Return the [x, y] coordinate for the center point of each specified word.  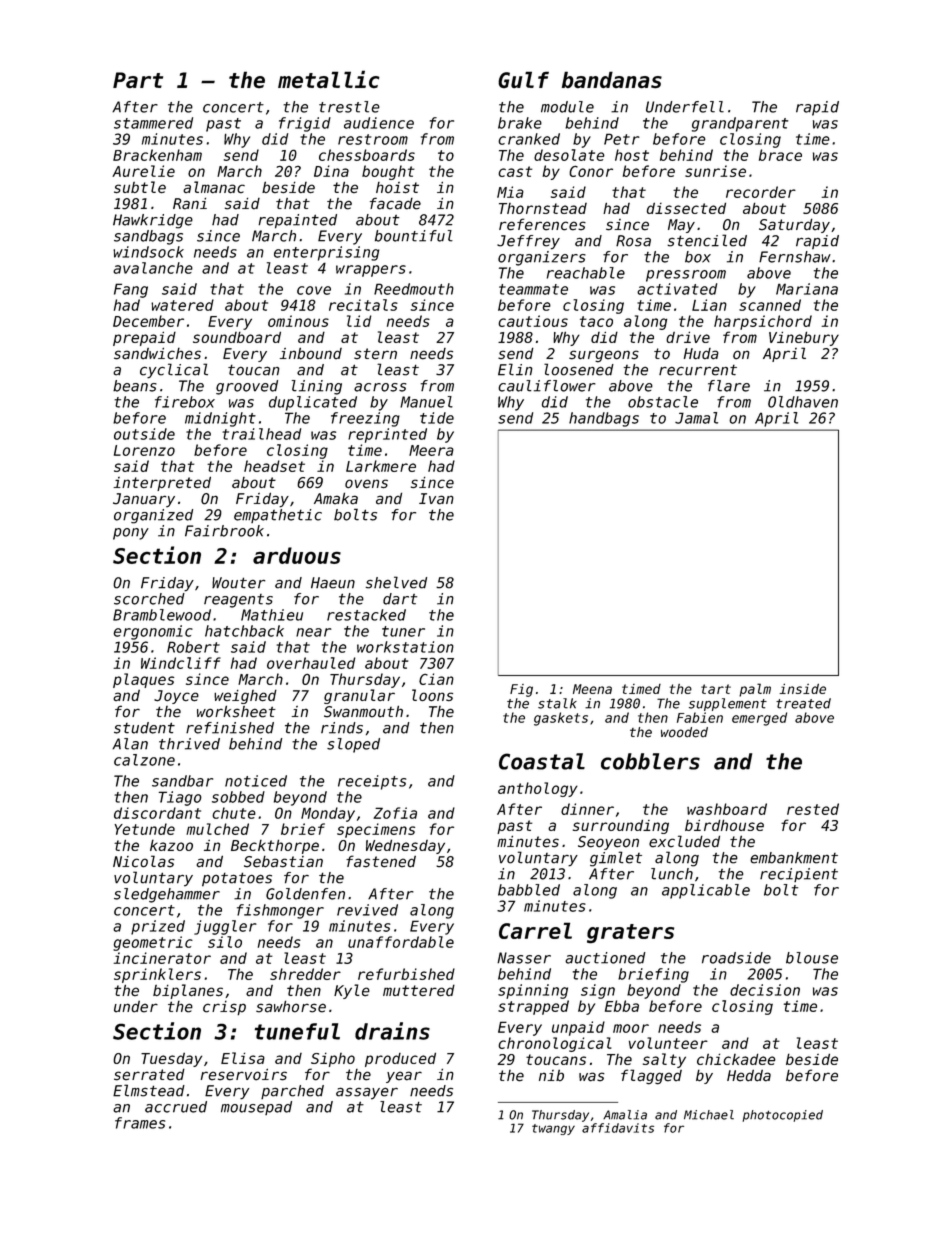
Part [138, 80]
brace [780, 155]
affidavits [618, 1128]
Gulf [523, 79]
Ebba [622, 1006]
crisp [224, 1008]
